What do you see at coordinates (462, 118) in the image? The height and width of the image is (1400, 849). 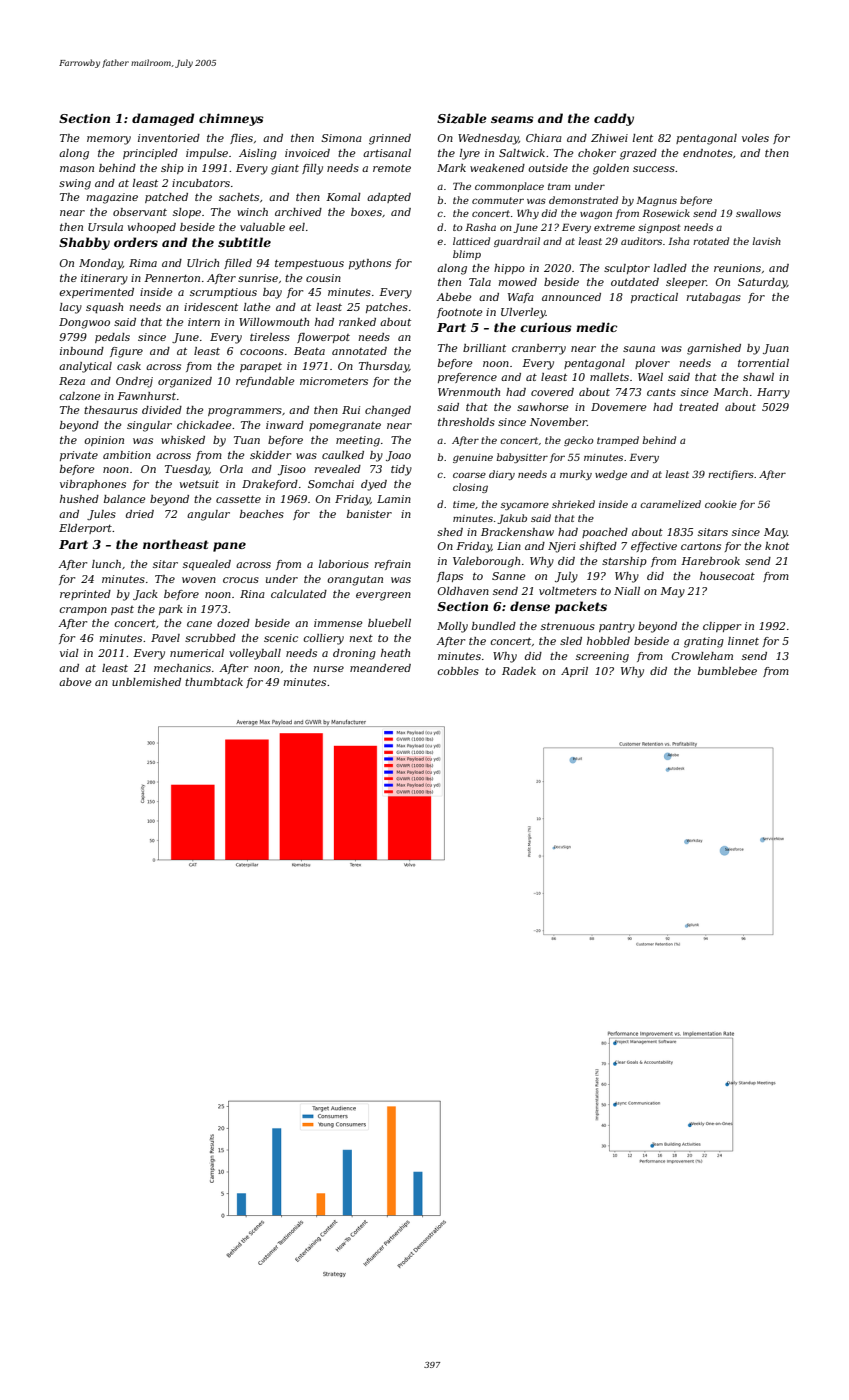 I see `Sizable` at bounding box center [462, 118].
